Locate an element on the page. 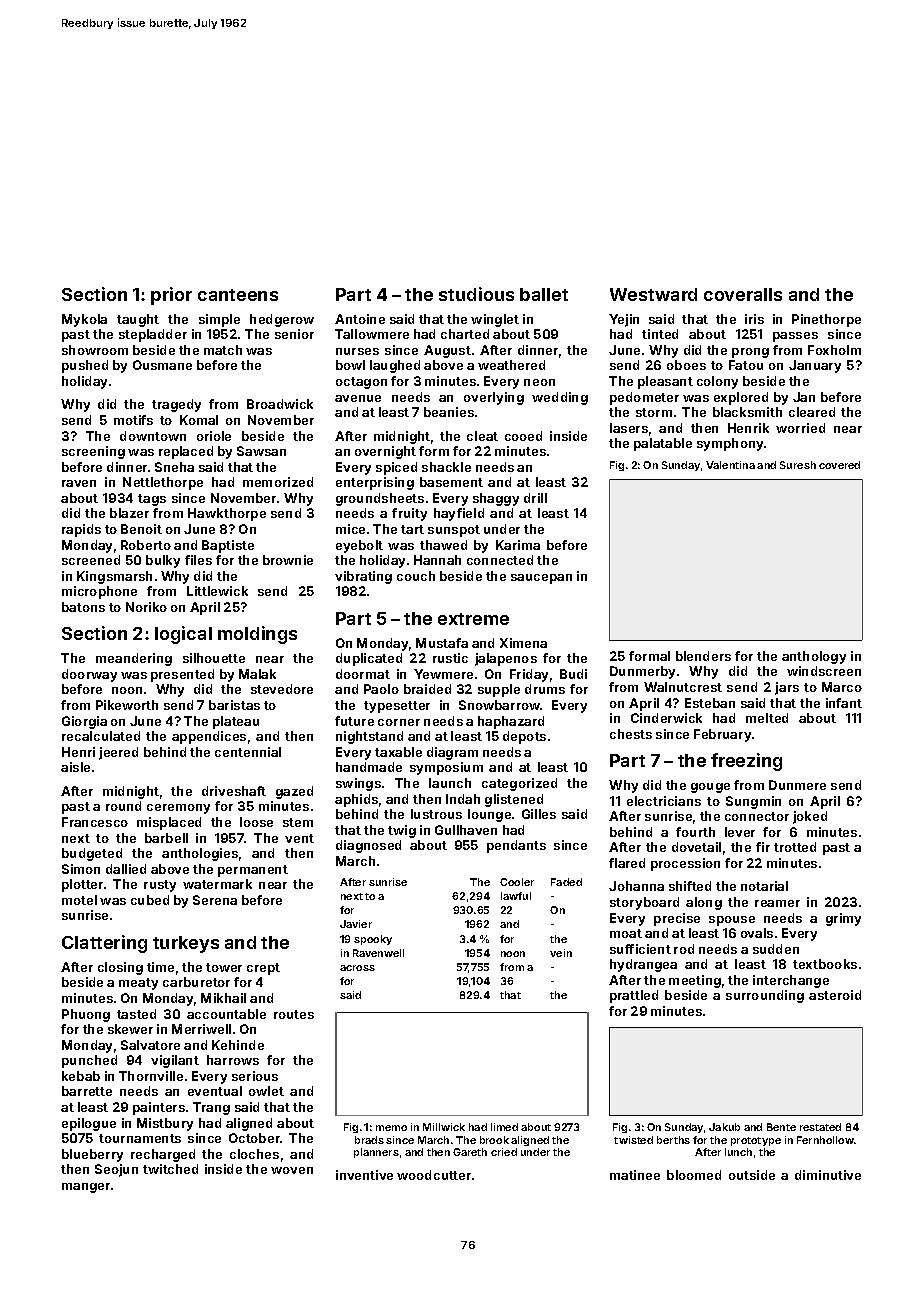 This image has width=924, height=1308. pushed is located at coordinates (85, 366).
